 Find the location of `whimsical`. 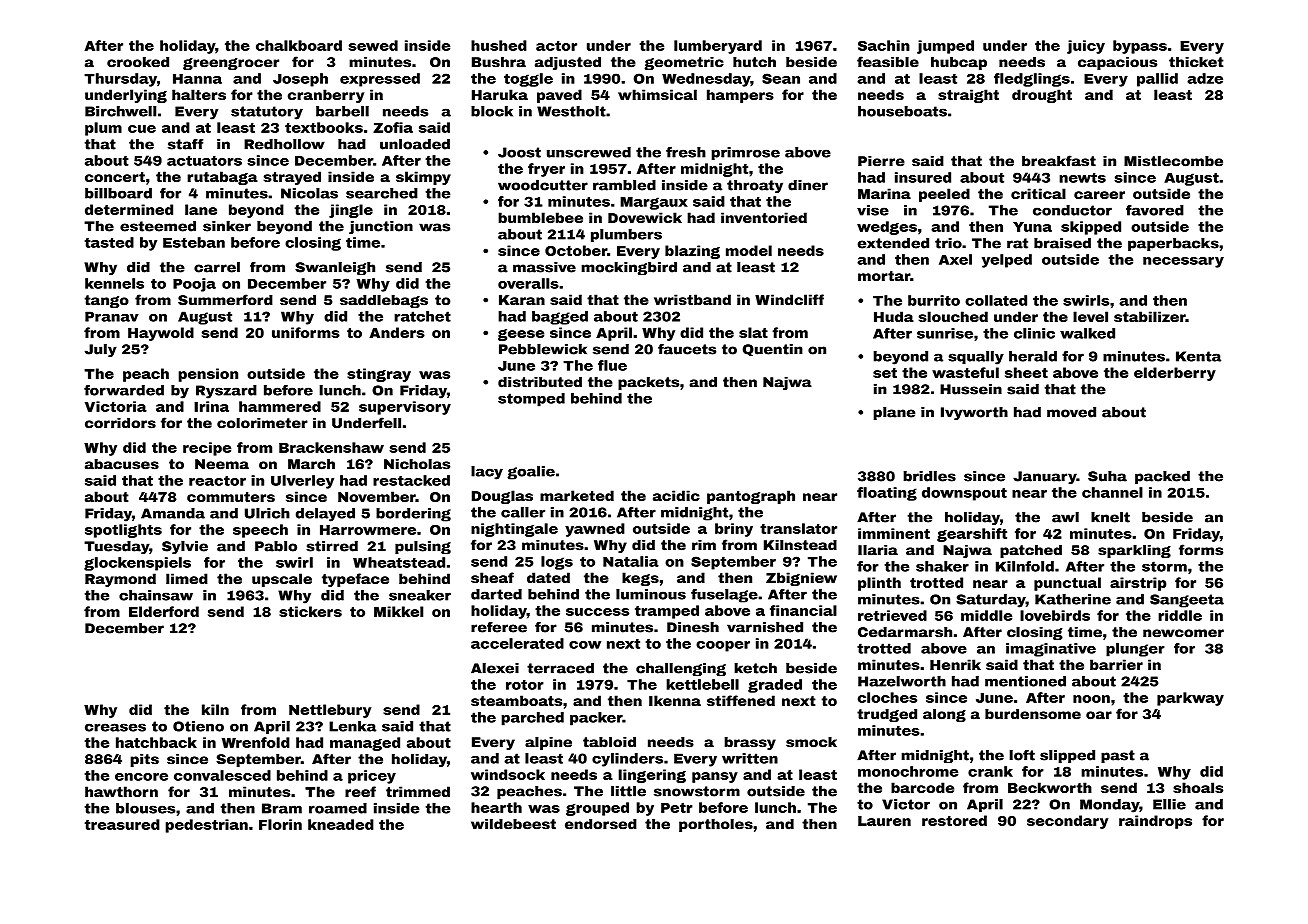

whimsical is located at coordinates (657, 94).
